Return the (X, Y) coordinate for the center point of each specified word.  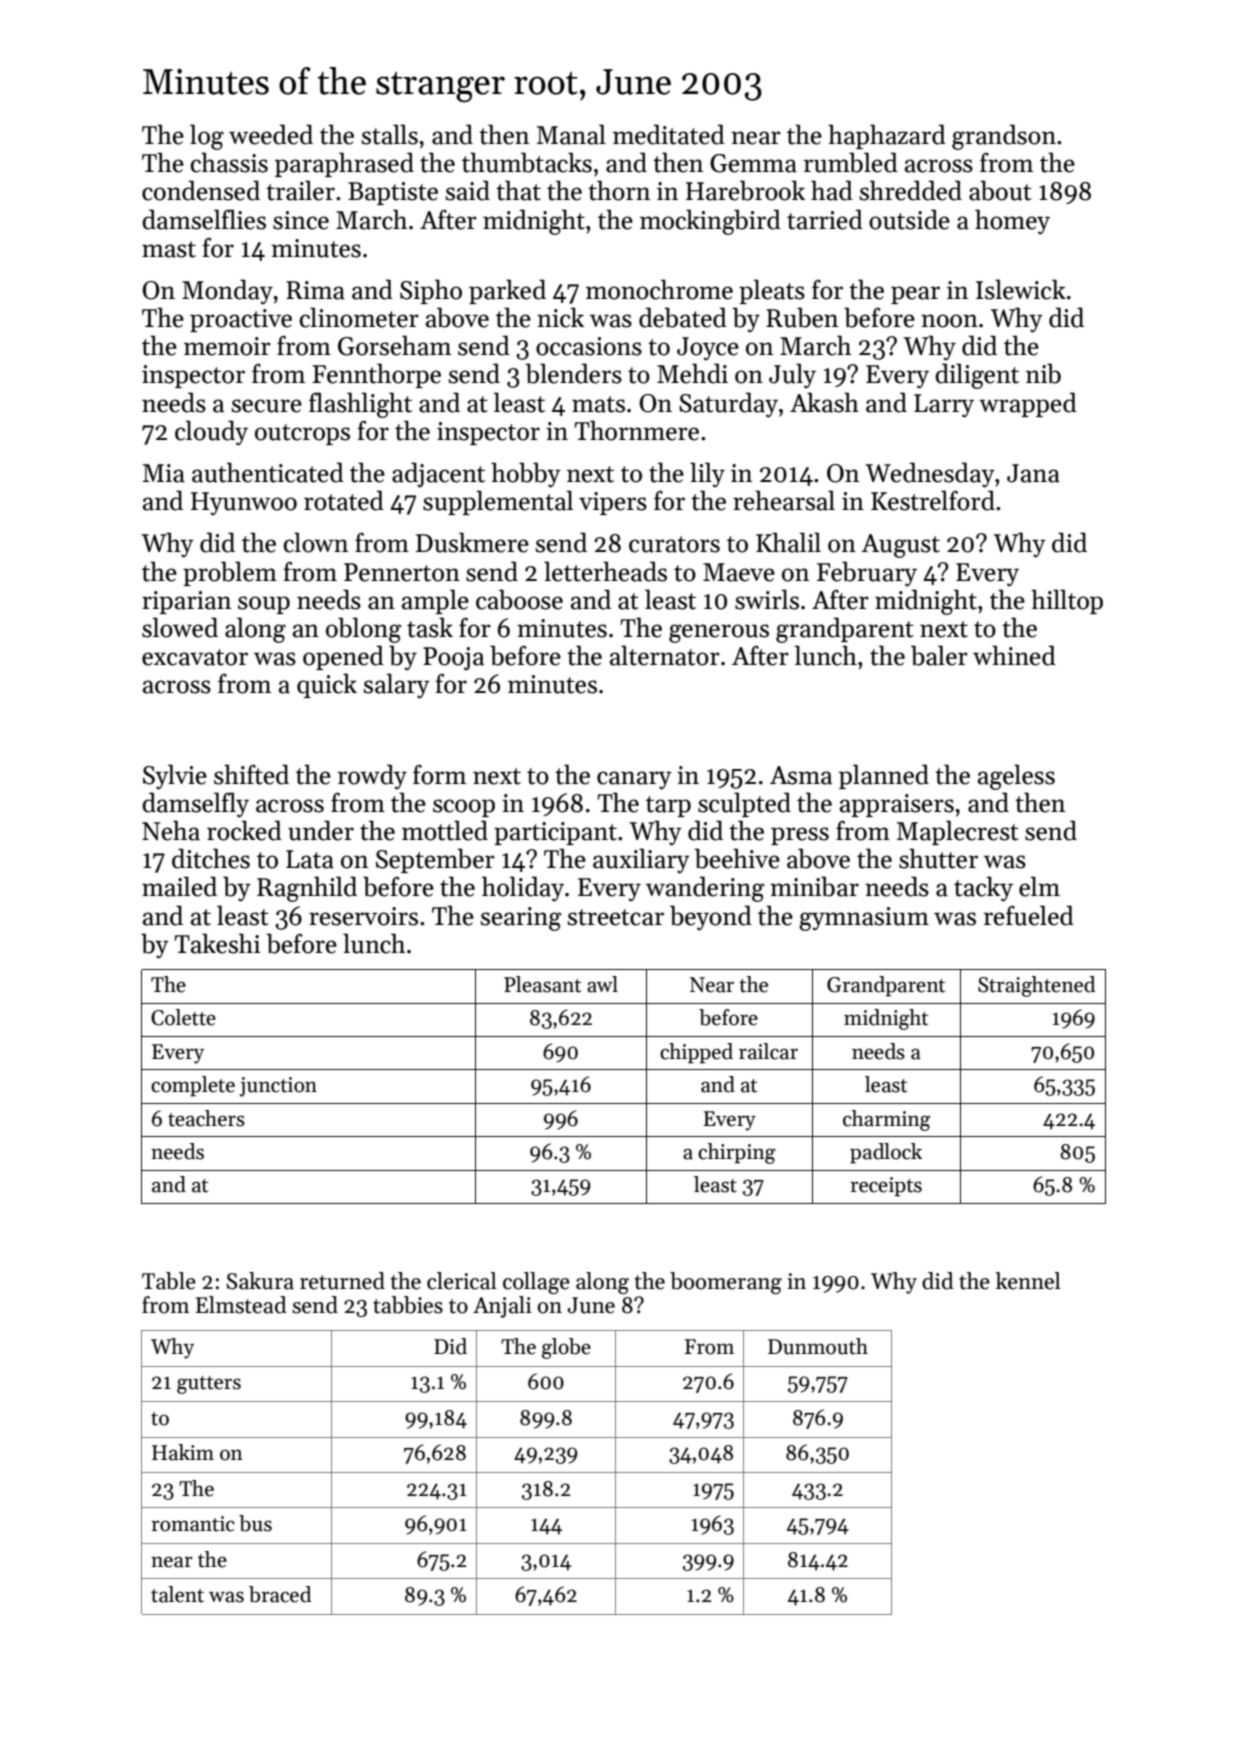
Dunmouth (818, 1346)
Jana (1033, 473)
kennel (1028, 1281)
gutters (209, 1385)
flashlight (360, 405)
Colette (183, 1017)
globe (566, 1348)
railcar (768, 1051)
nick (560, 317)
